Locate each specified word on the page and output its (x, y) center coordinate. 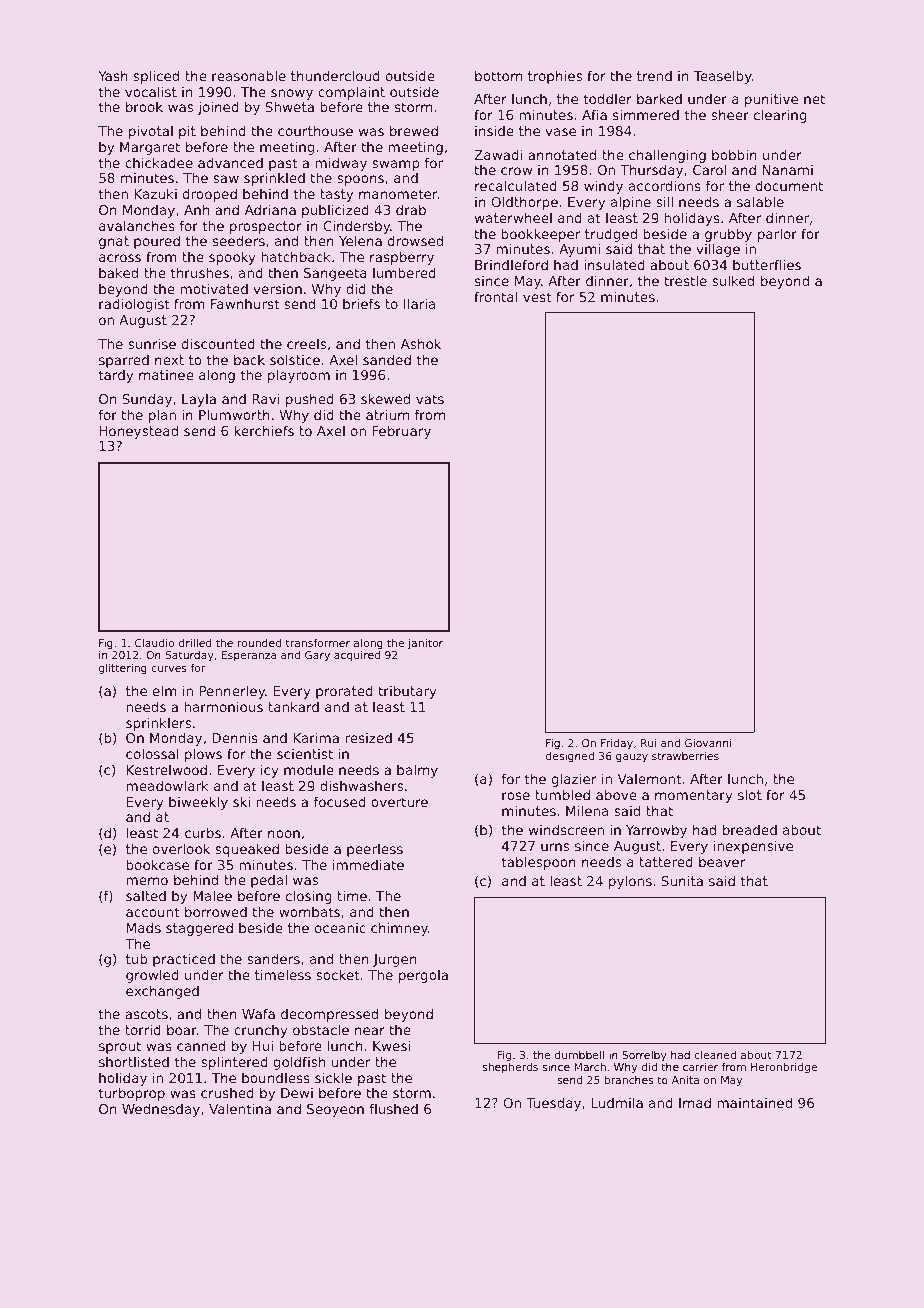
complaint (351, 93)
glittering (123, 668)
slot (750, 794)
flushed (394, 1108)
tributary (407, 692)
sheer (730, 114)
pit (187, 132)
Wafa (258, 1013)
